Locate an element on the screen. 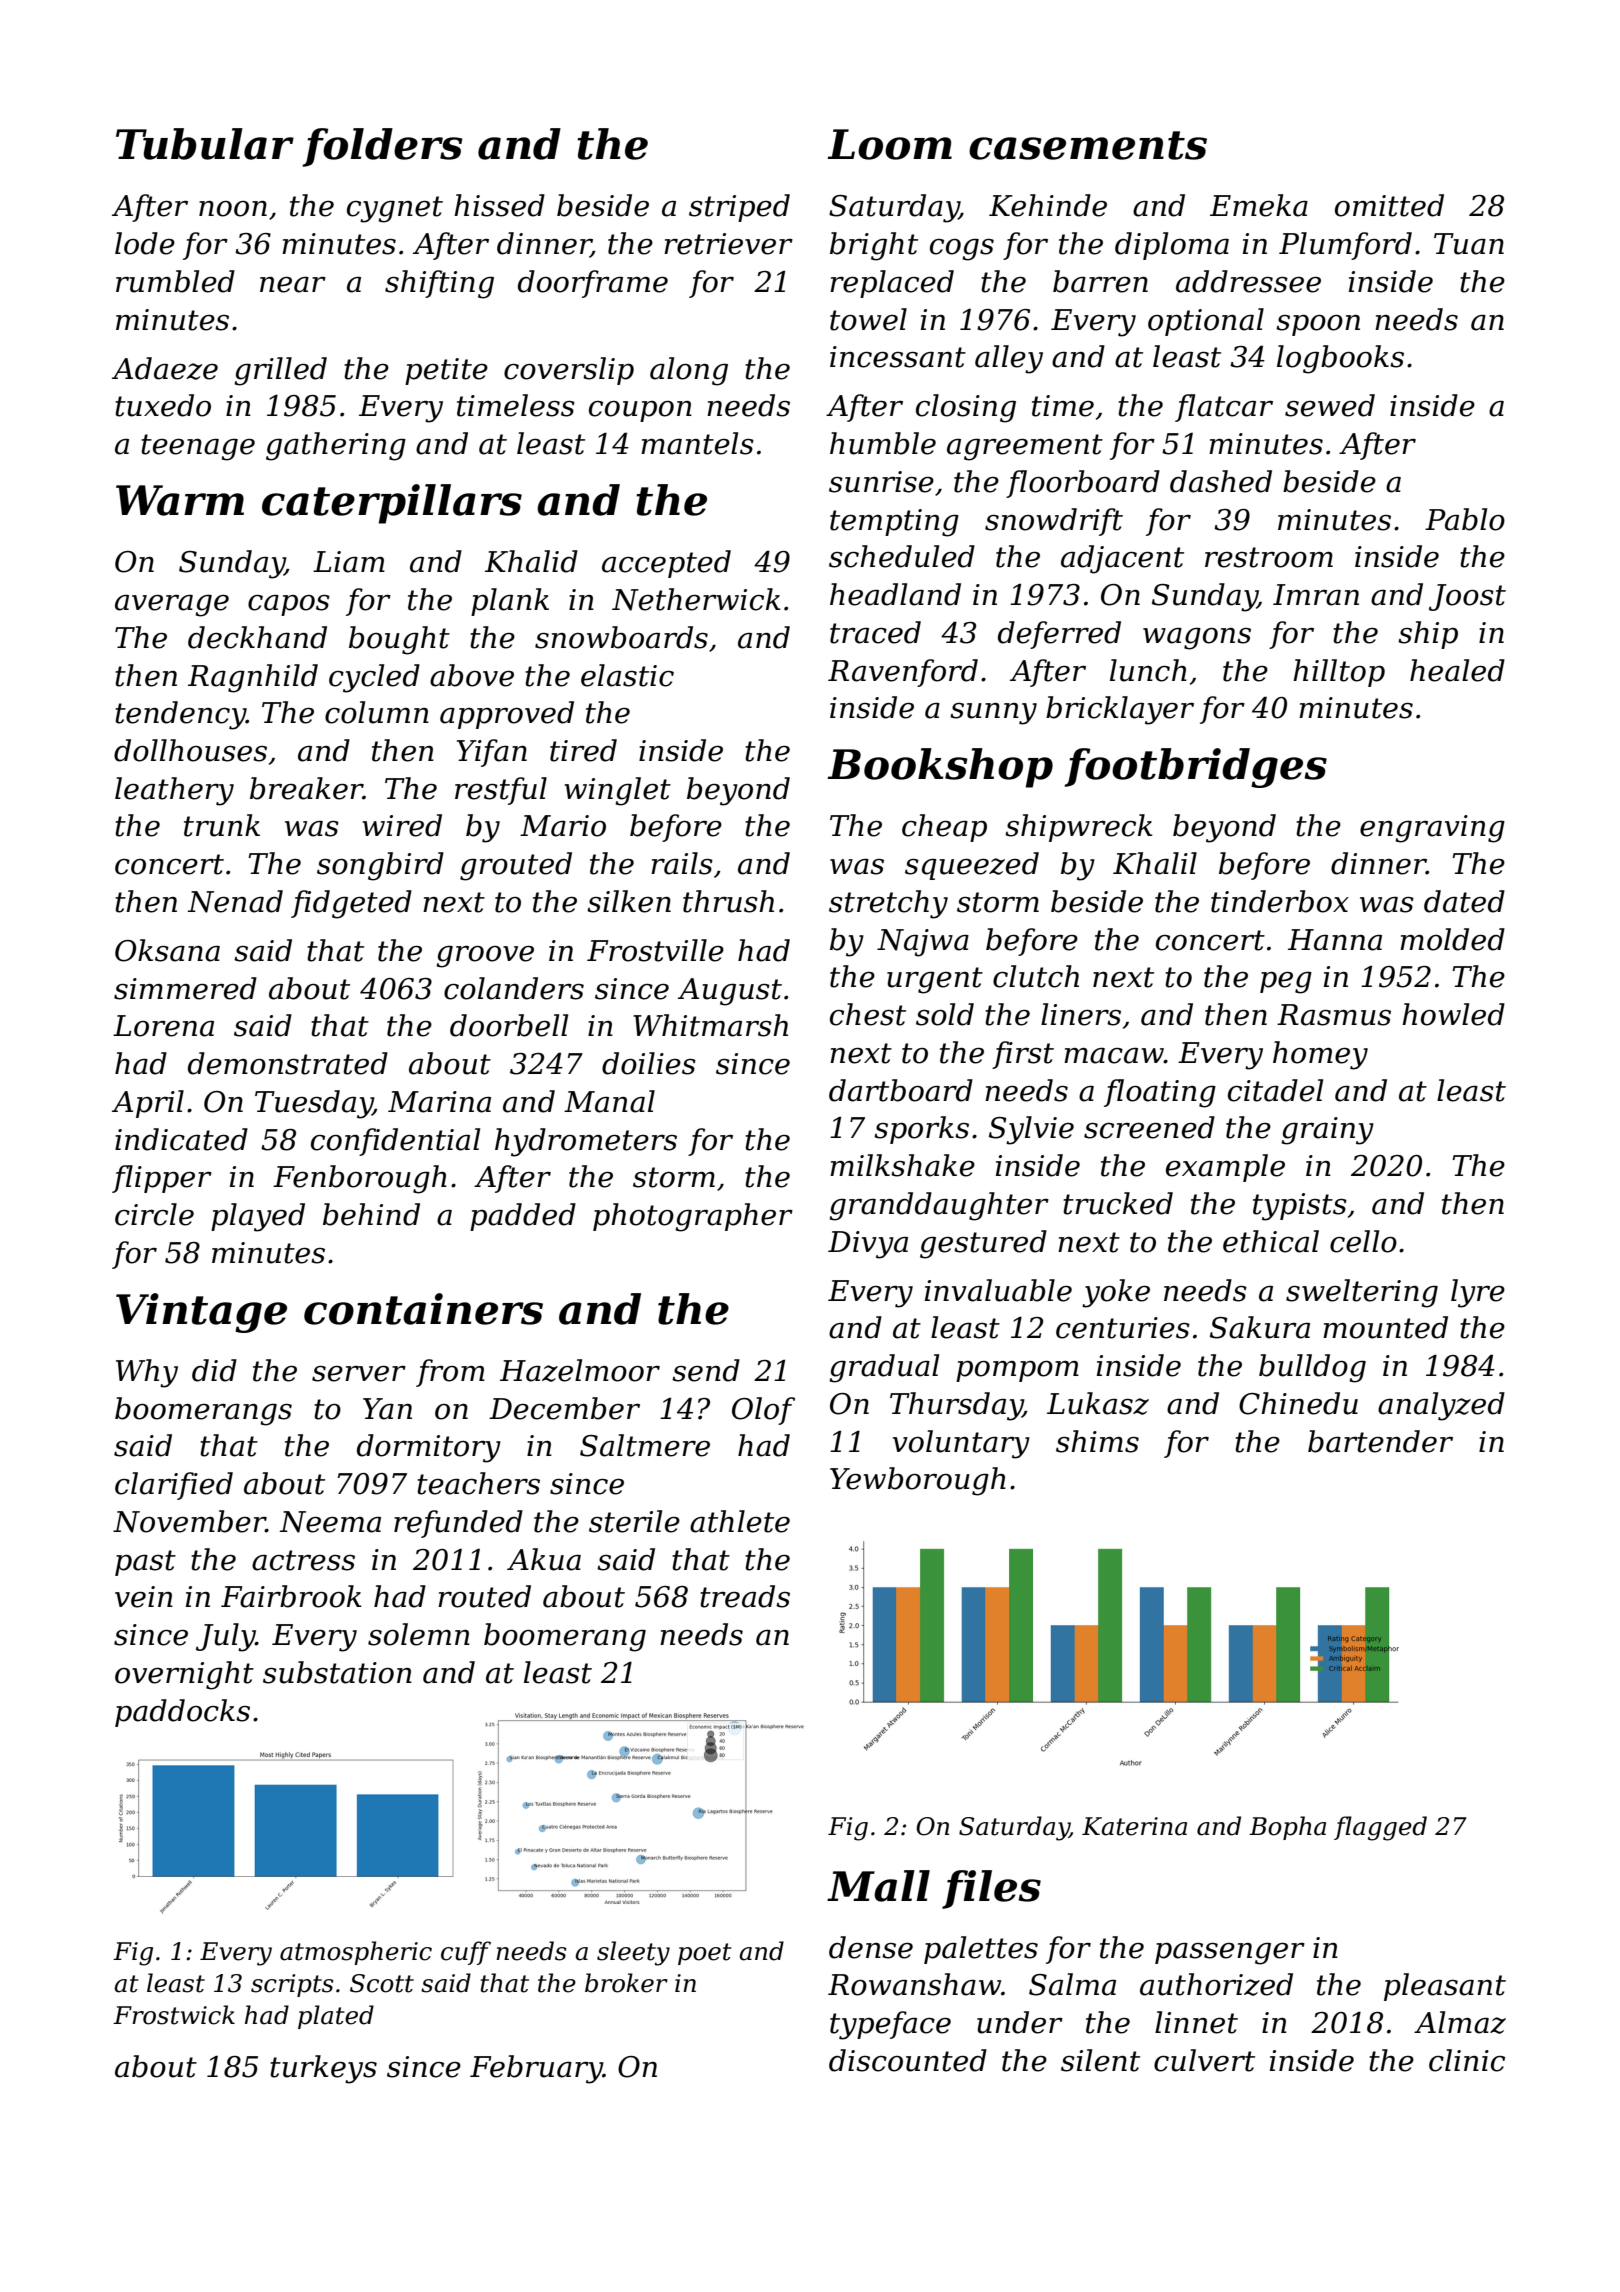  Loom is located at coordinates (889, 144).
